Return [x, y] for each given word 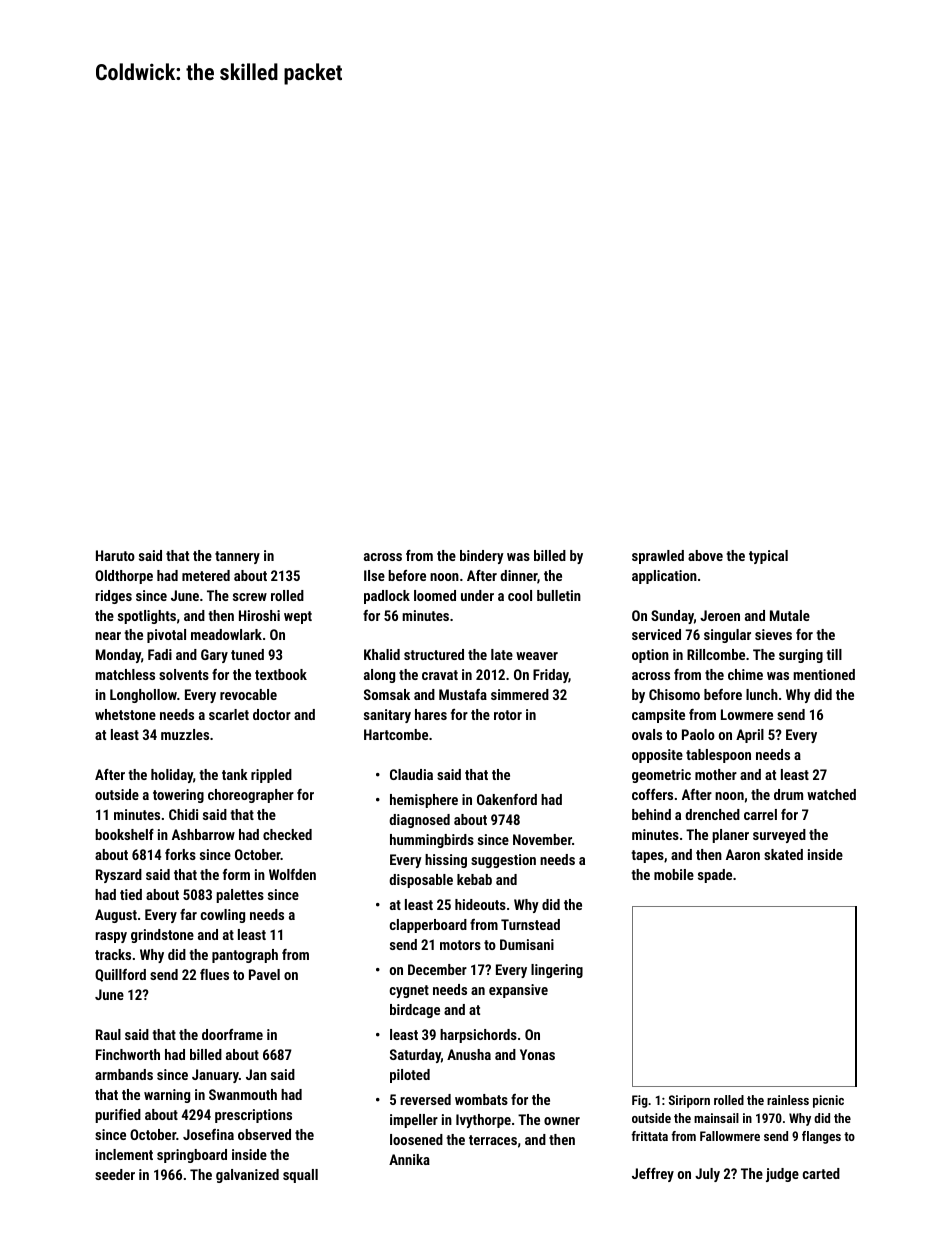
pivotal [166, 636]
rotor [508, 715]
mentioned [824, 674]
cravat [440, 675]
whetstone [125, 714]
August [116, 916]
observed [264, 1134]
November [542, 839]
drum [788, 794]
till [834, 654]
